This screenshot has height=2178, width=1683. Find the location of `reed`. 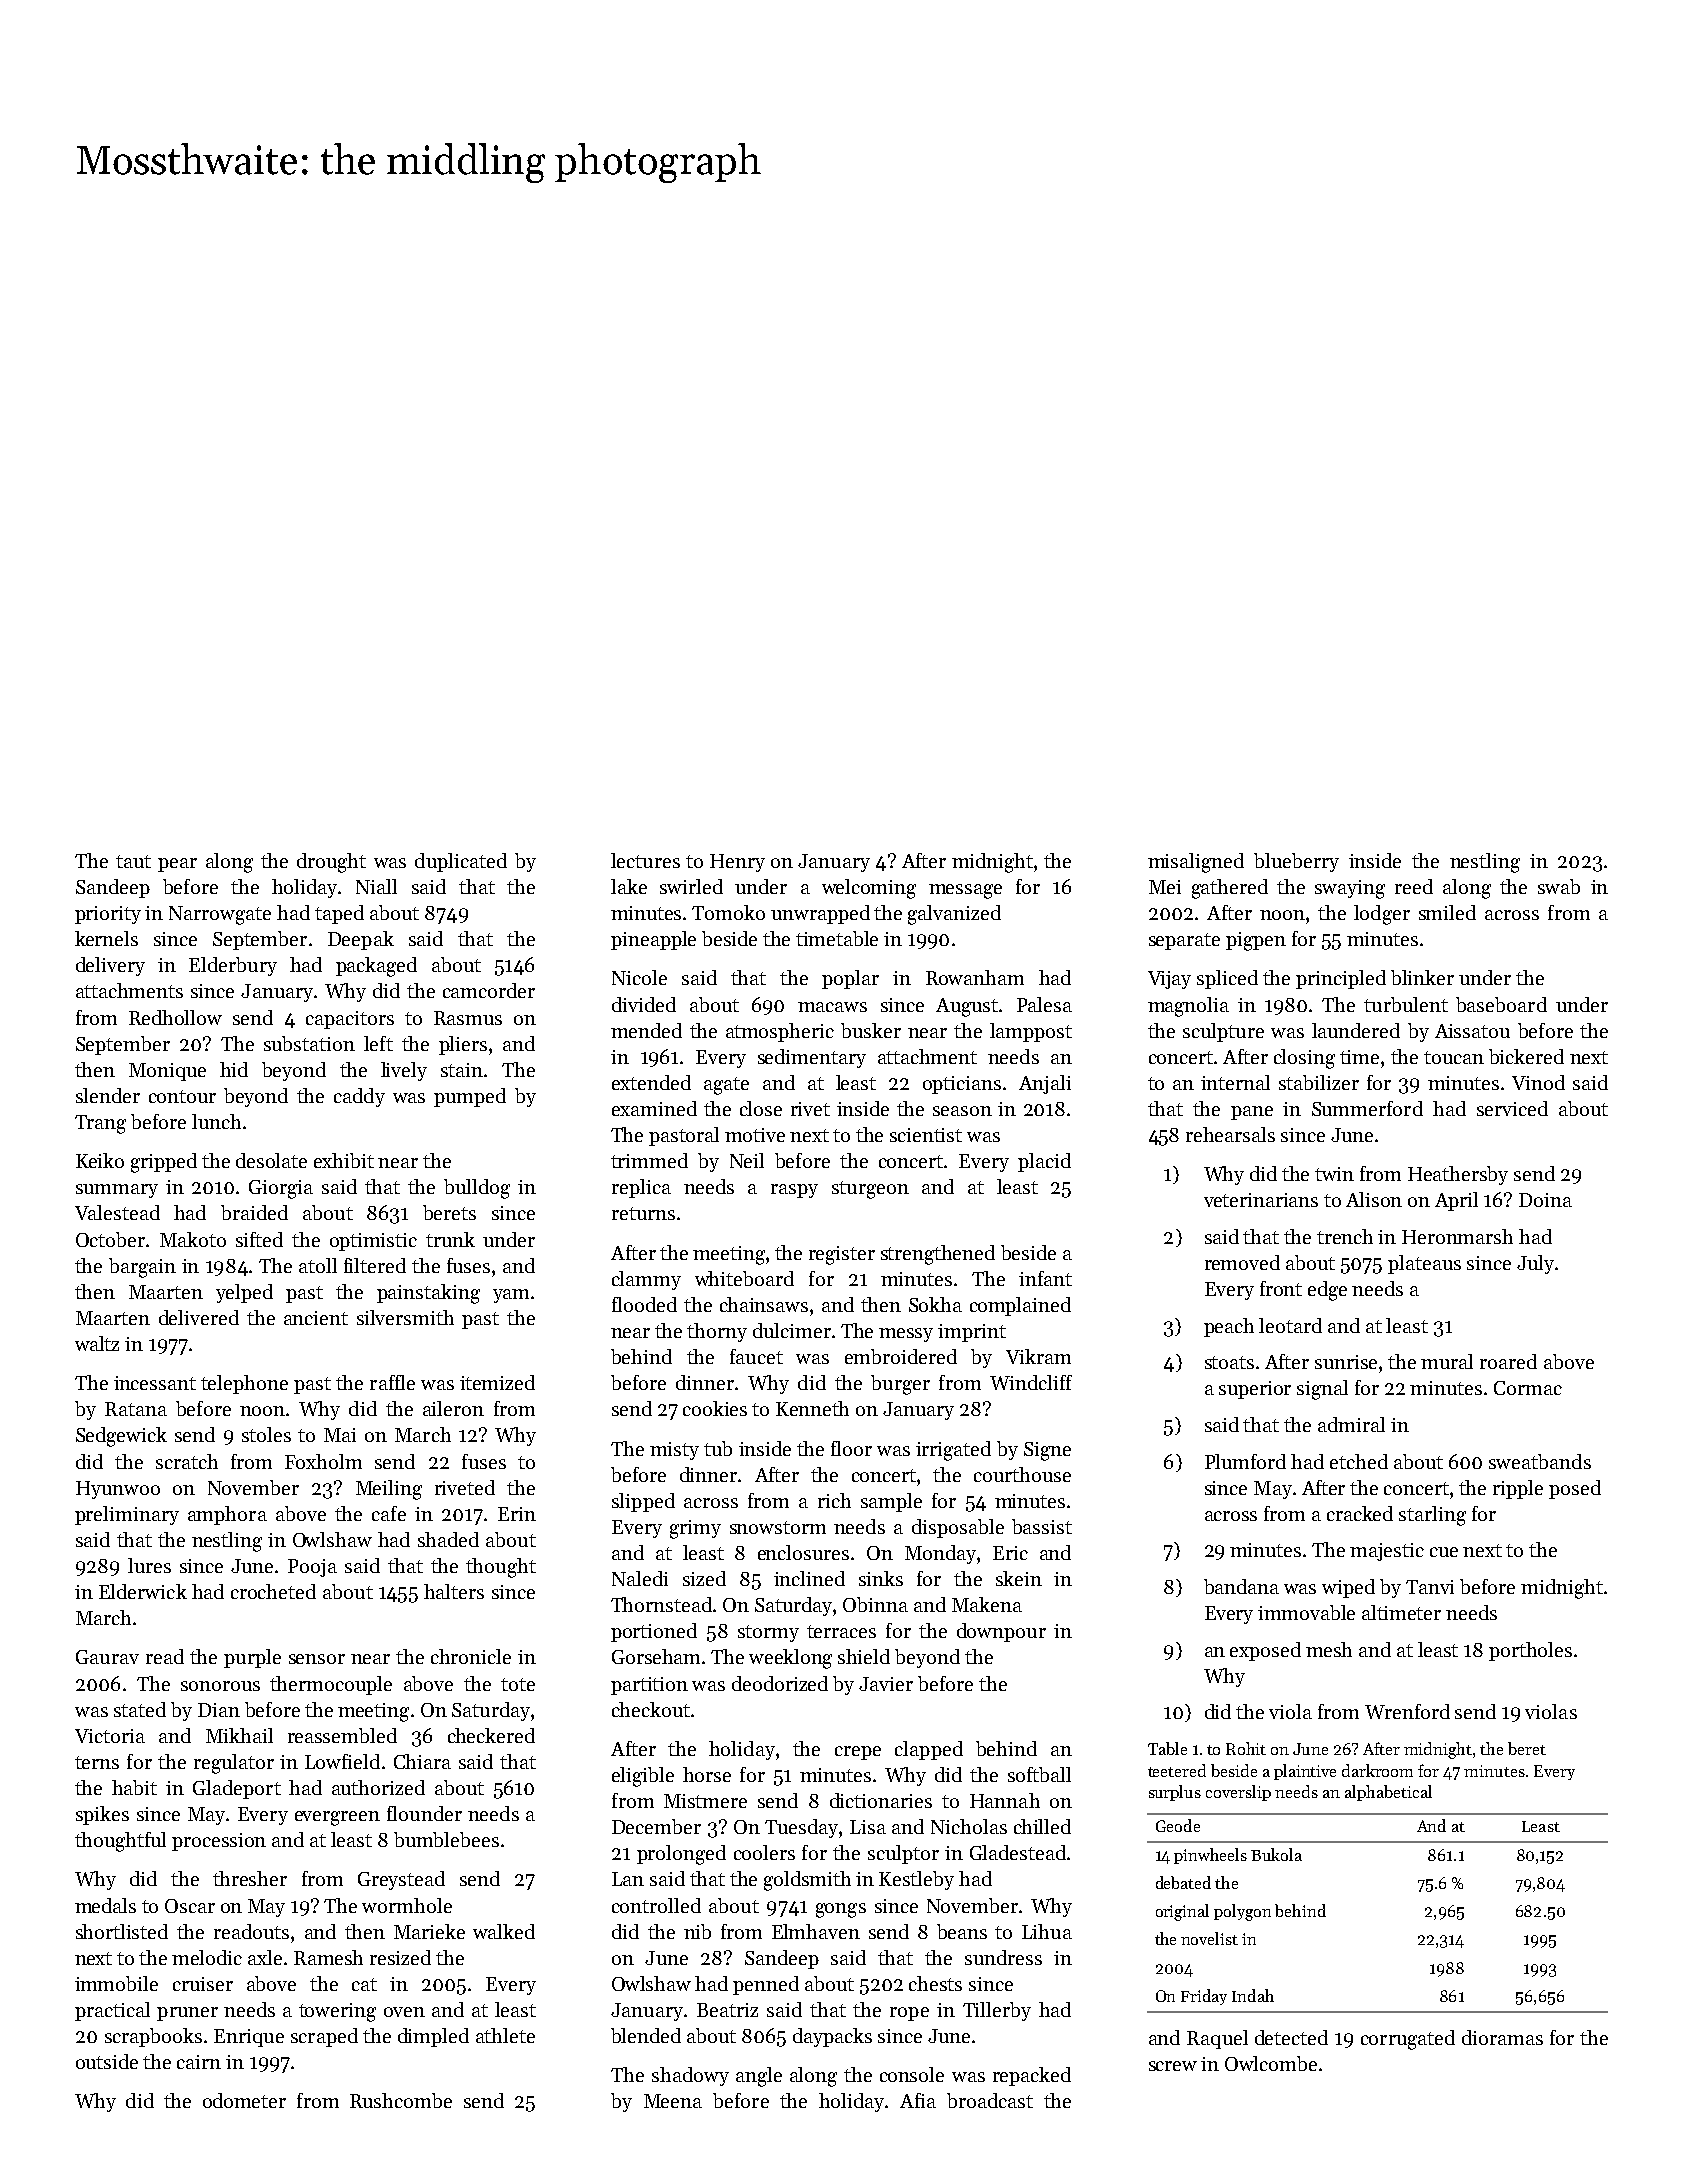

reed is located at coordinates (1414, 886).
